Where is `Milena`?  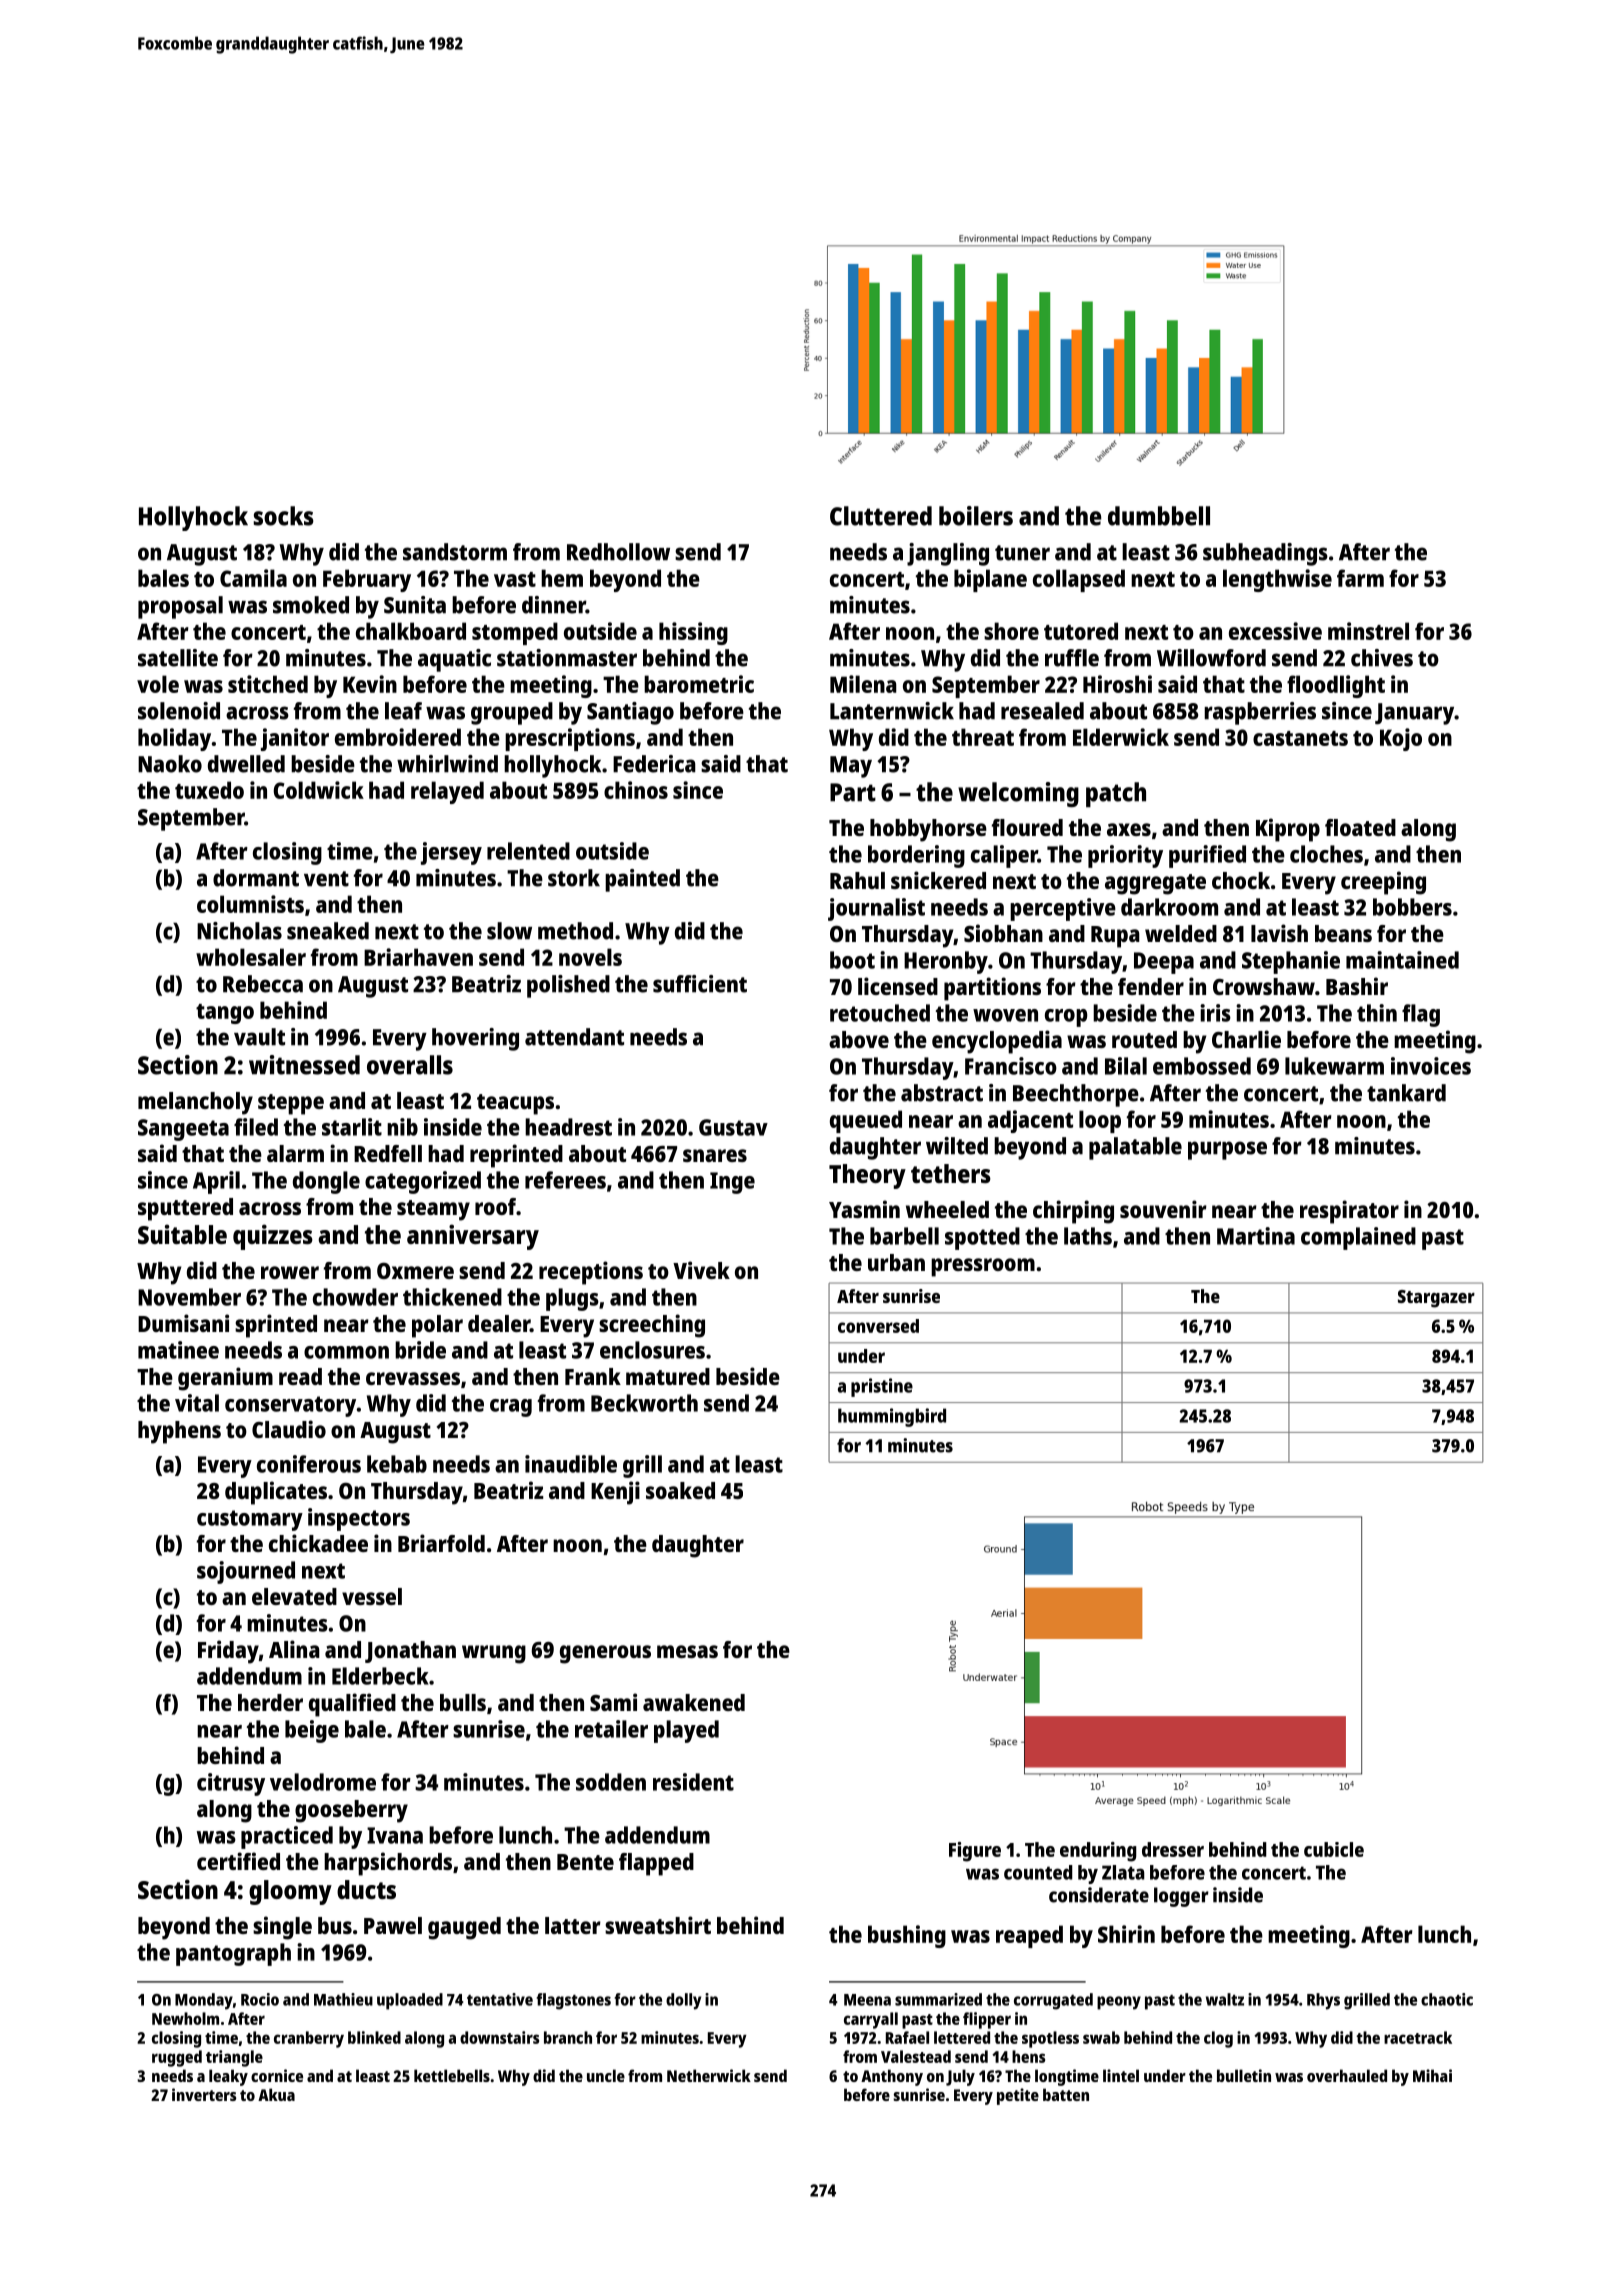
Milena is located at coordinates (863, 684).
